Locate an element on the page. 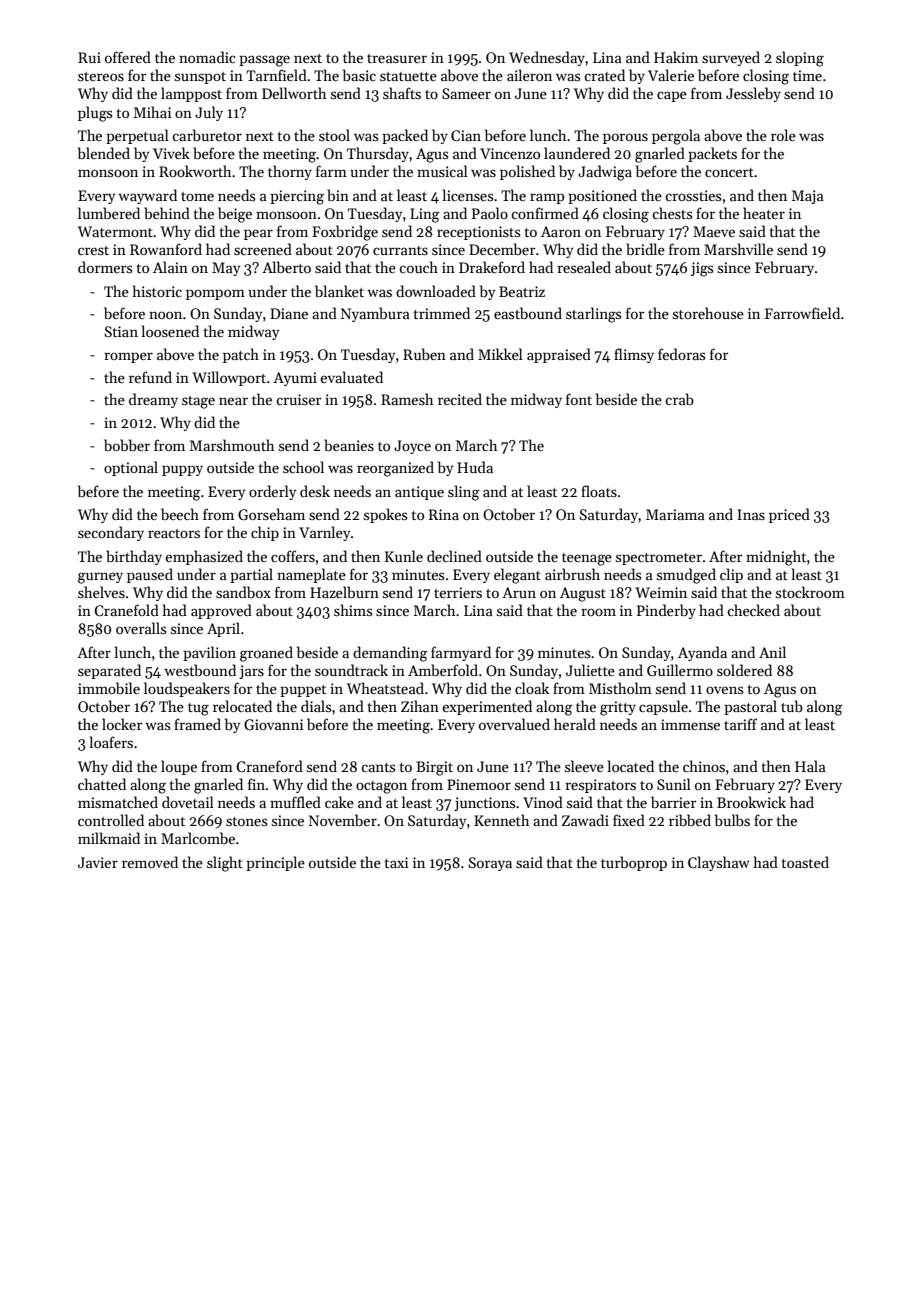 Image resolution: width=924 pixels, height=1314 pixels. Wednesday is located at coordinates (547, 58).
